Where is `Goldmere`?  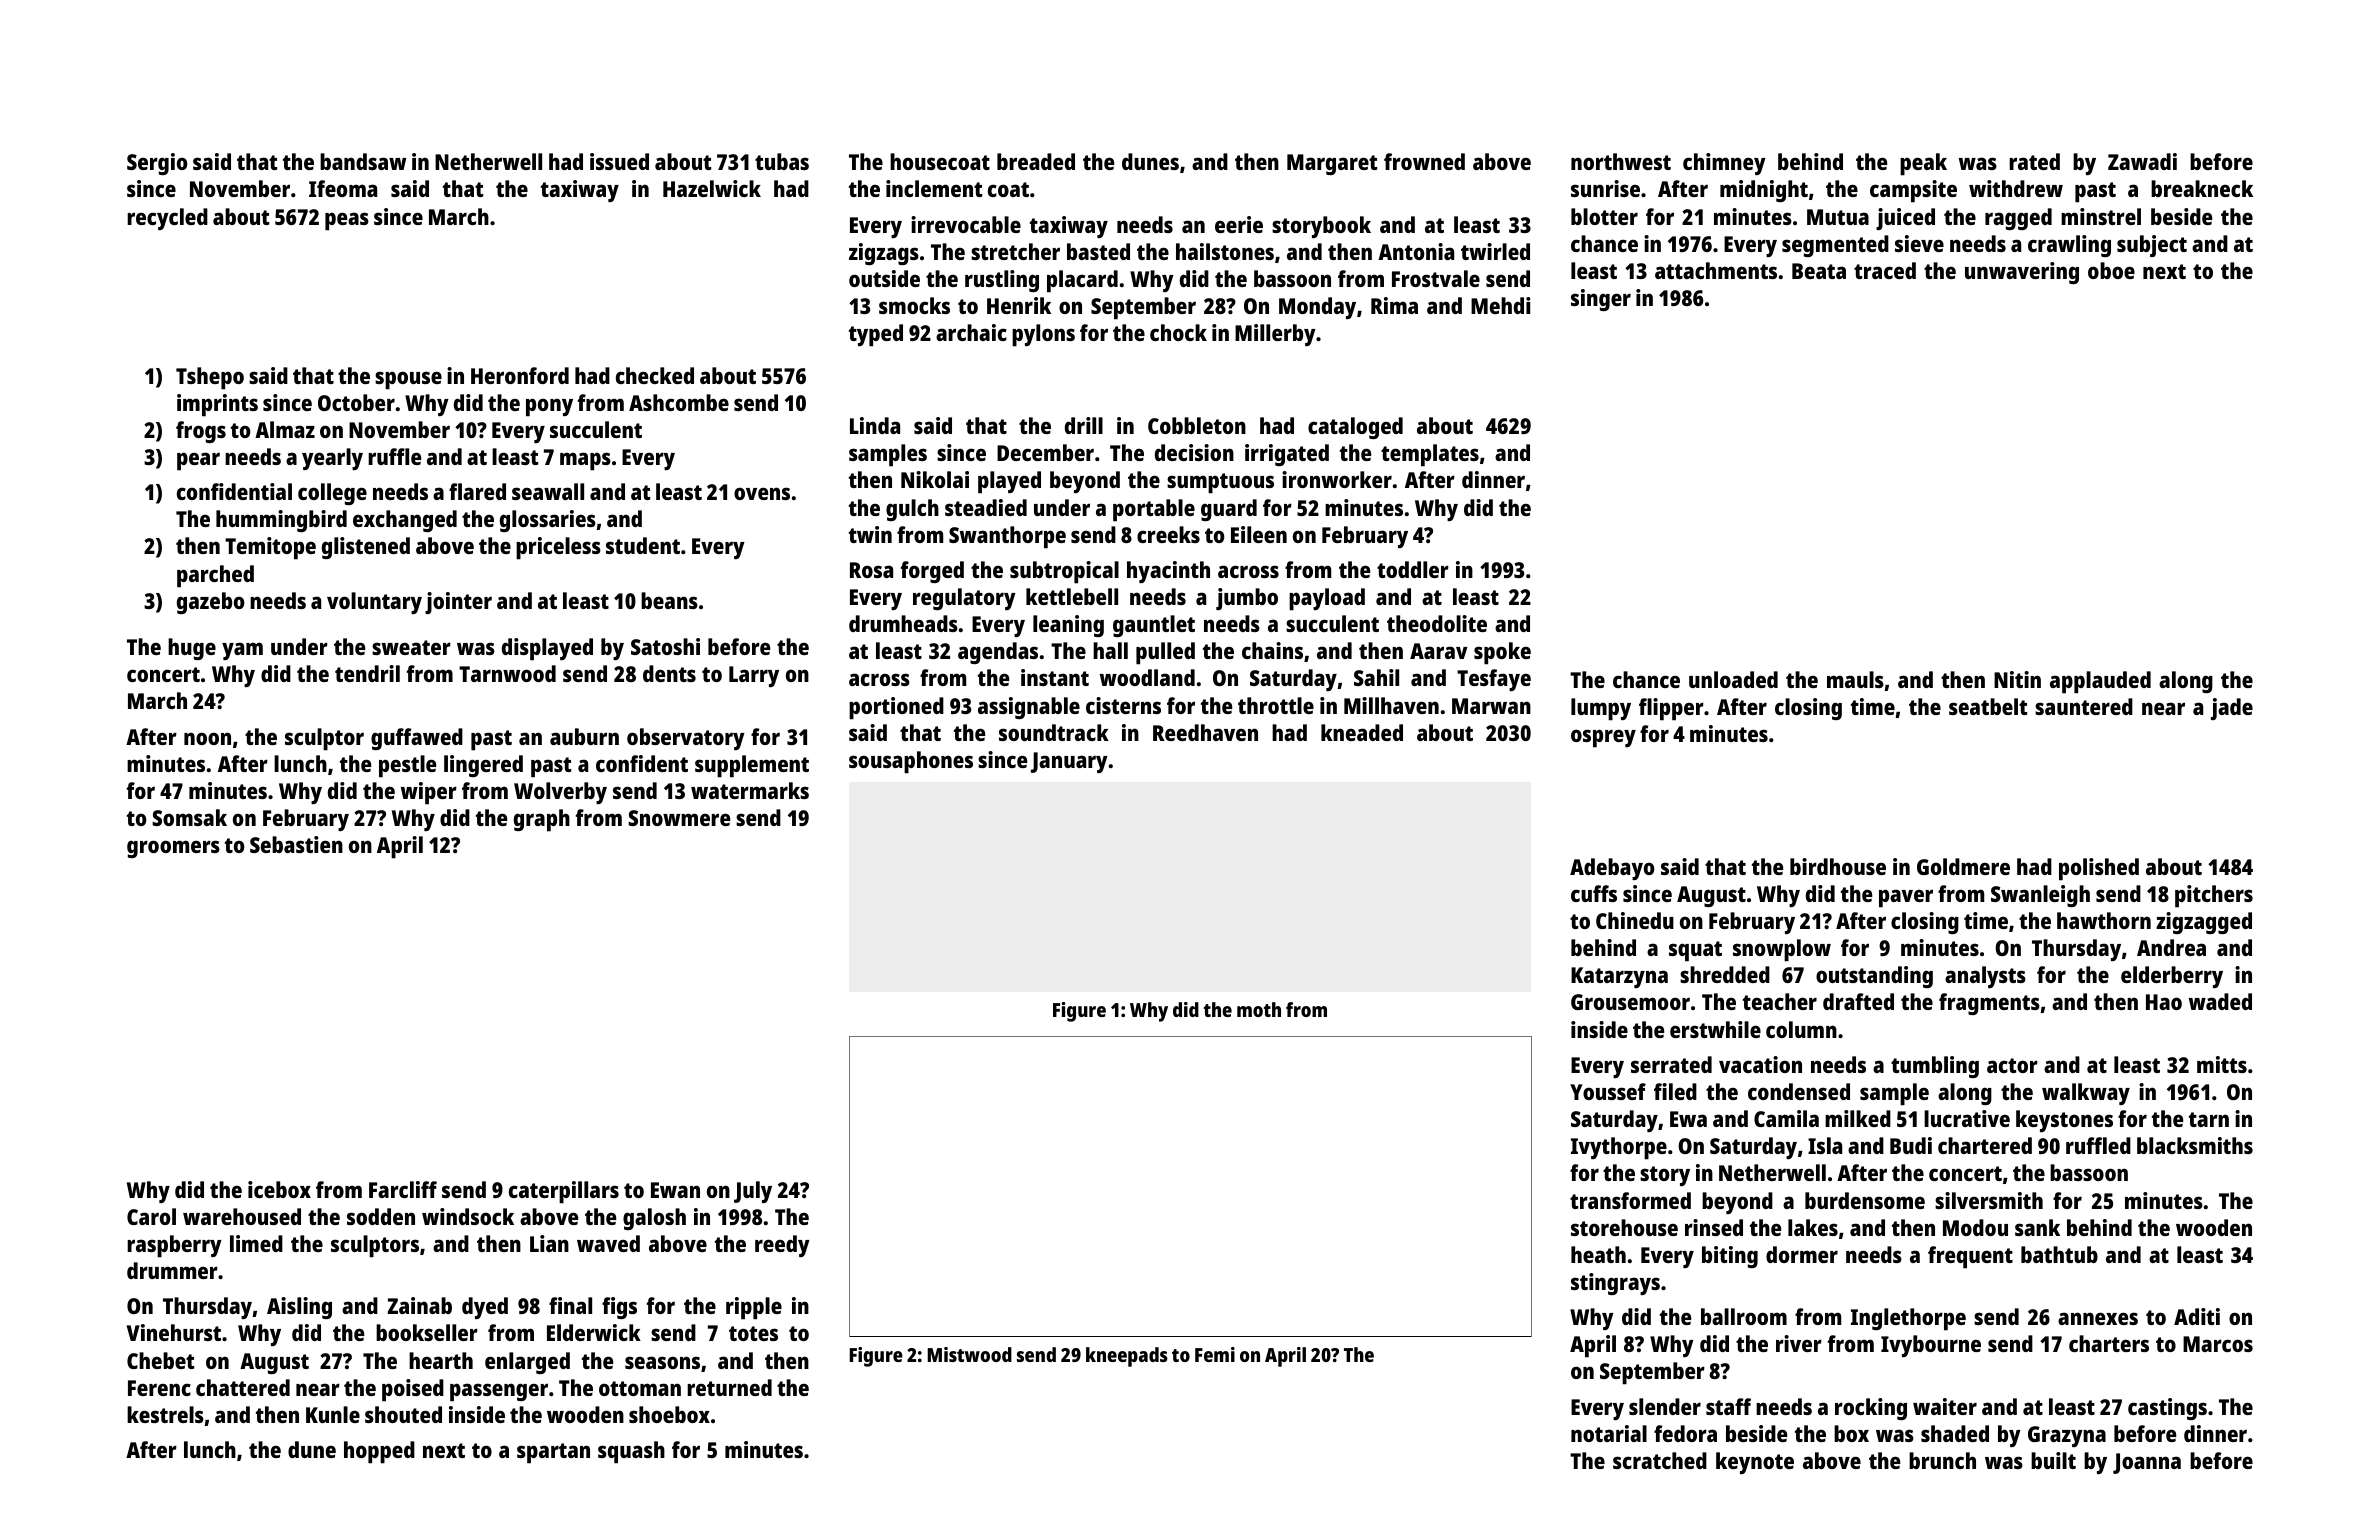
Goldmere is located at coordinates (1963, 866).
